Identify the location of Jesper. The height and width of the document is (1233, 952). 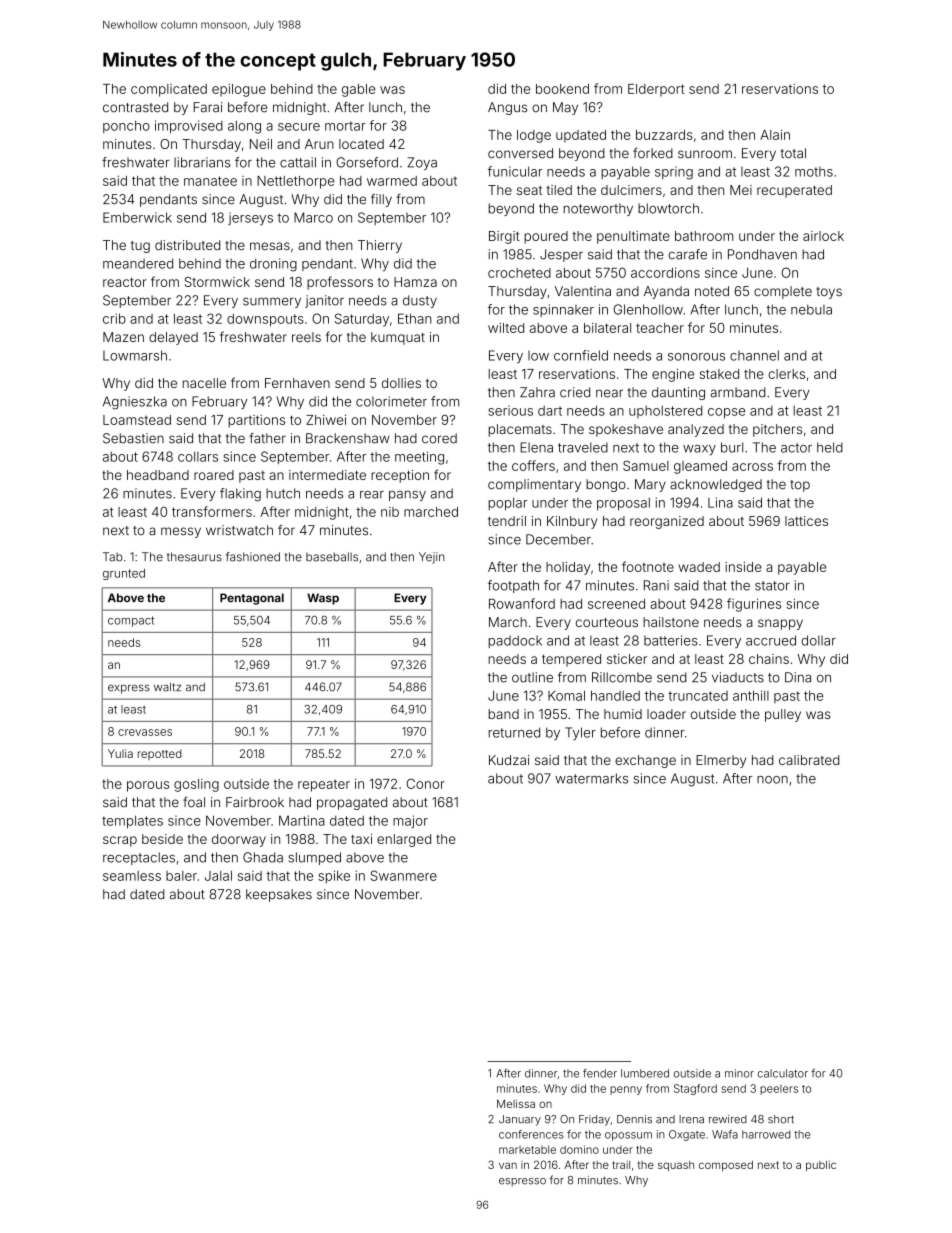
(561, 255).
